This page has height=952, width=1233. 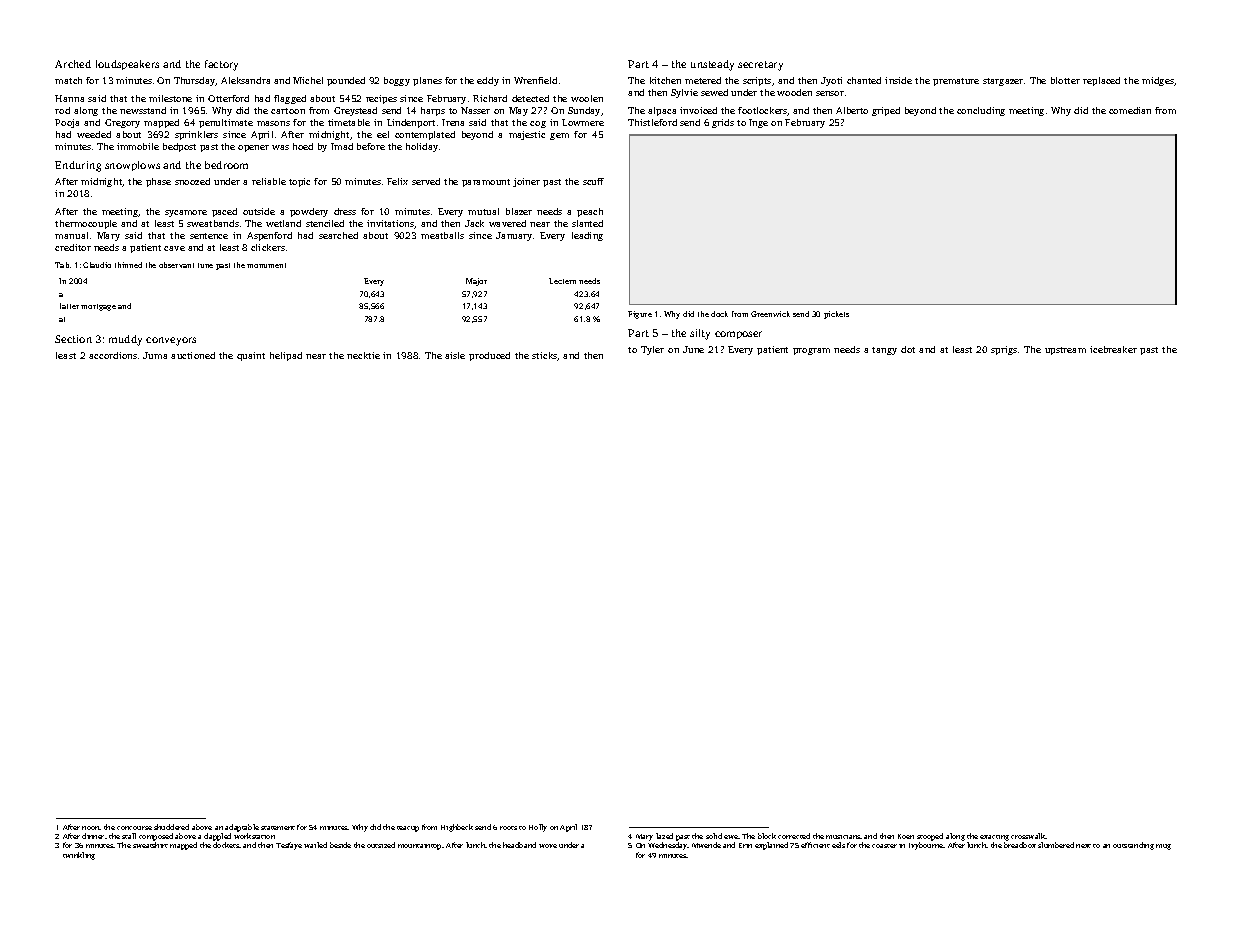 I want to click on Highbeck, so click(x=457, y=828).
